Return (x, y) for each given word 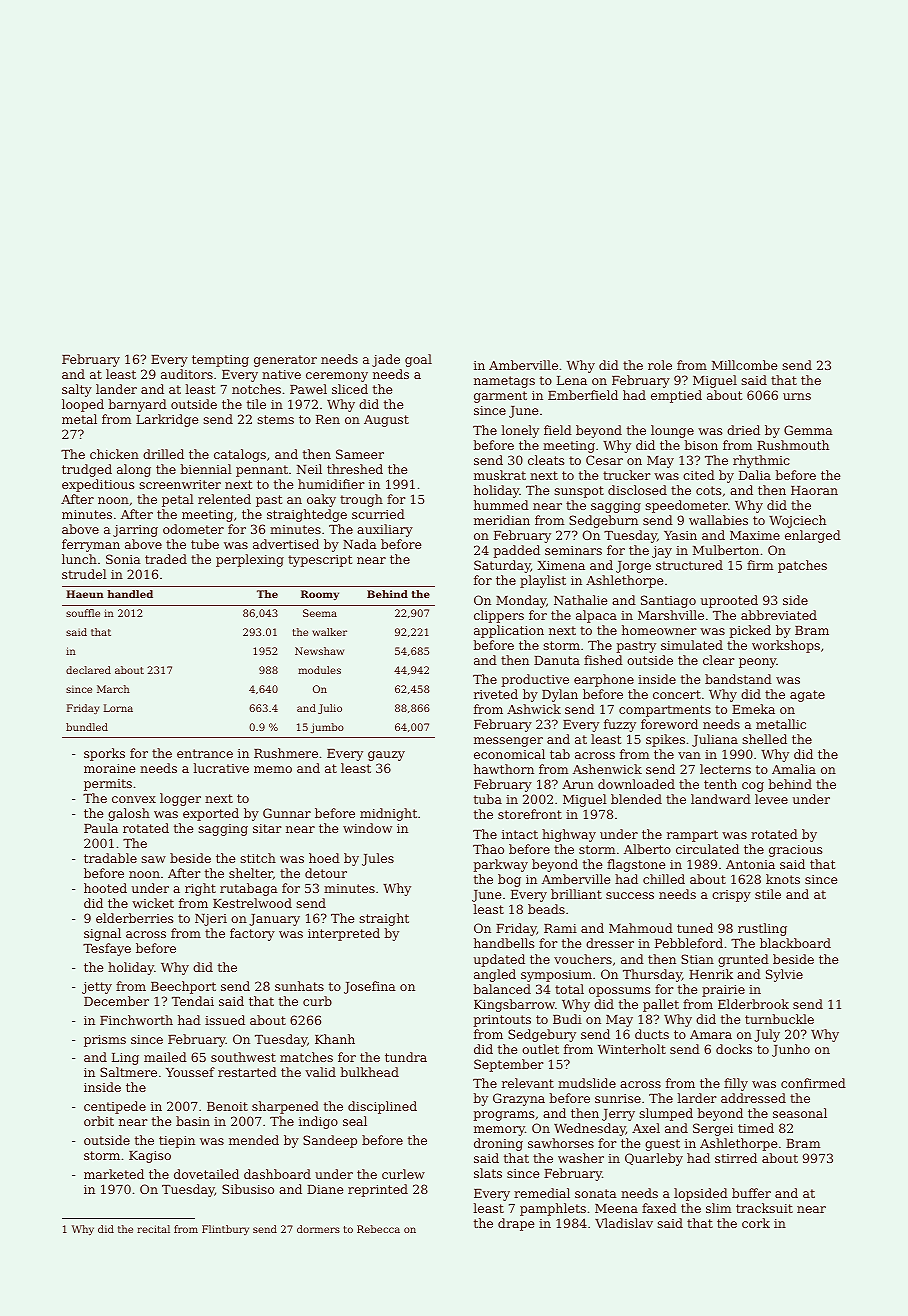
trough (361, 500)
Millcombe (744, 365)
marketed (114, 1174)
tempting (220, 361)
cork (756, 1223)
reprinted (378, 1190)
